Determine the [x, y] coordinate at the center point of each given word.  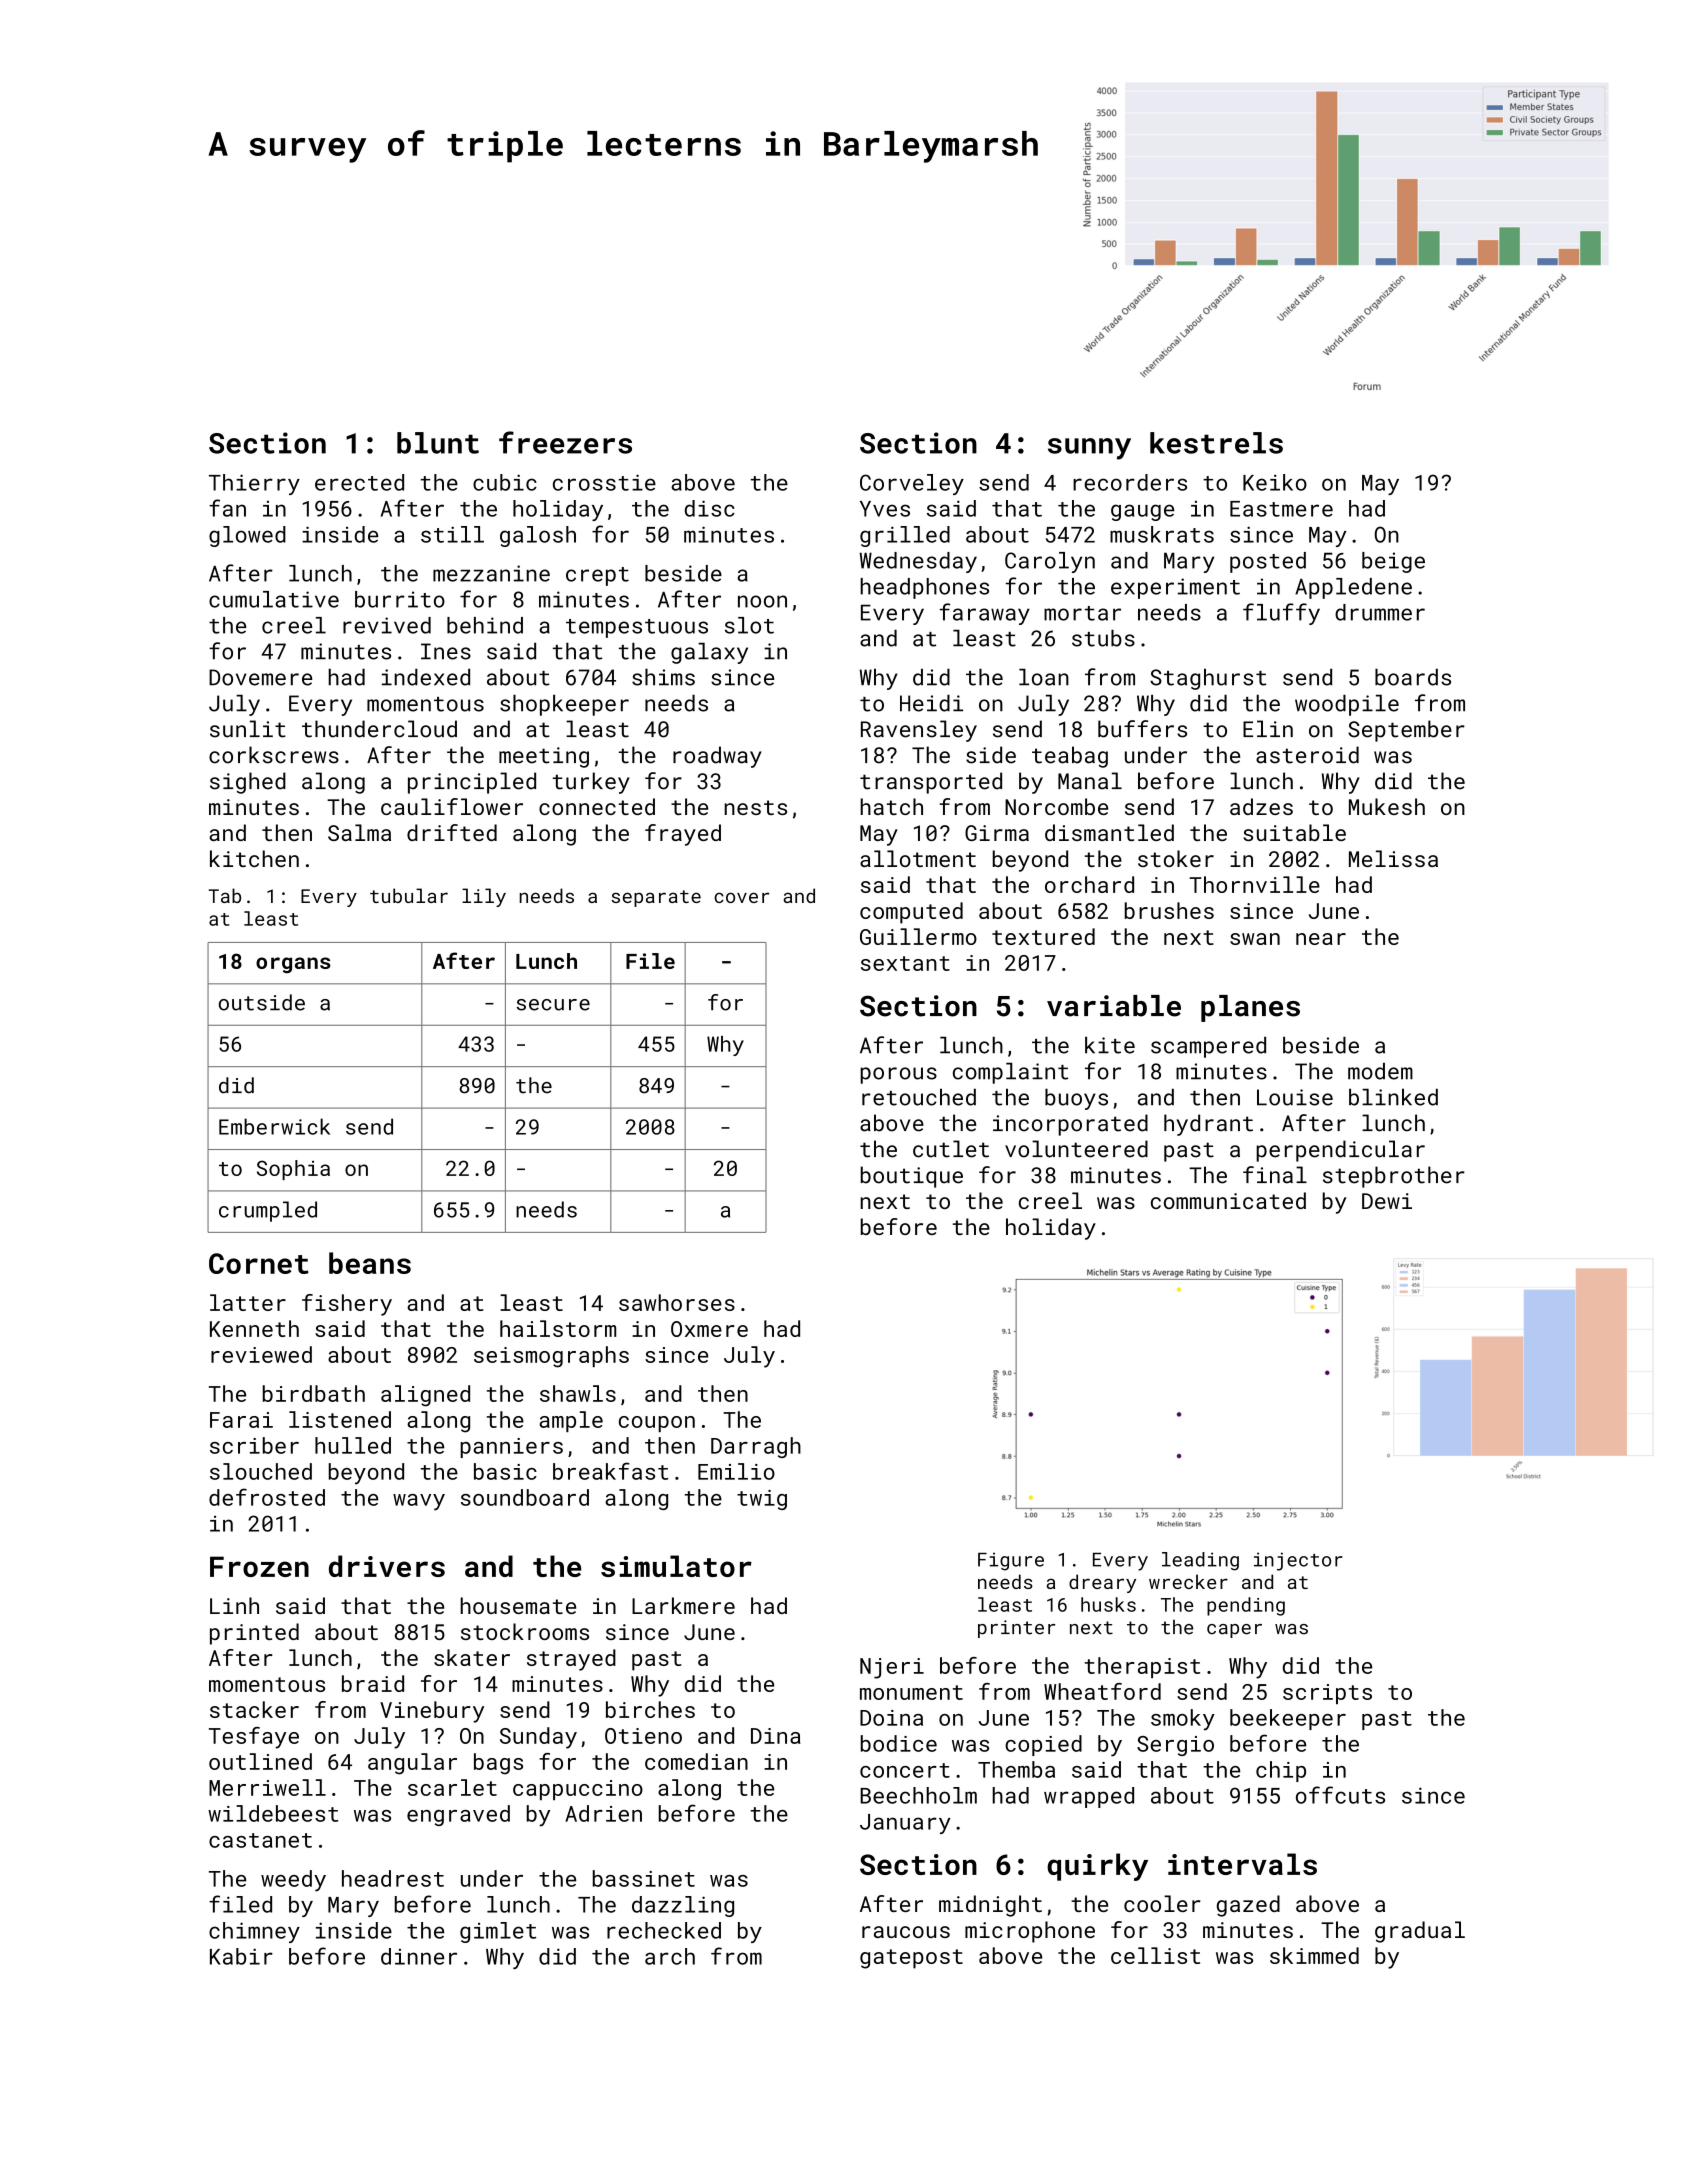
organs [293, 965]
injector [1298, 1561]
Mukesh [1387, 806]
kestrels [1216, 443]
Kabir [241, 1956]
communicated [1228, 1200]
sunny [1089, 449]
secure [553, 1005]
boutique [912, 1177]
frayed [683, 835]
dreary [1102, 1583]
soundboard [525, 1497]
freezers [565, 442]
